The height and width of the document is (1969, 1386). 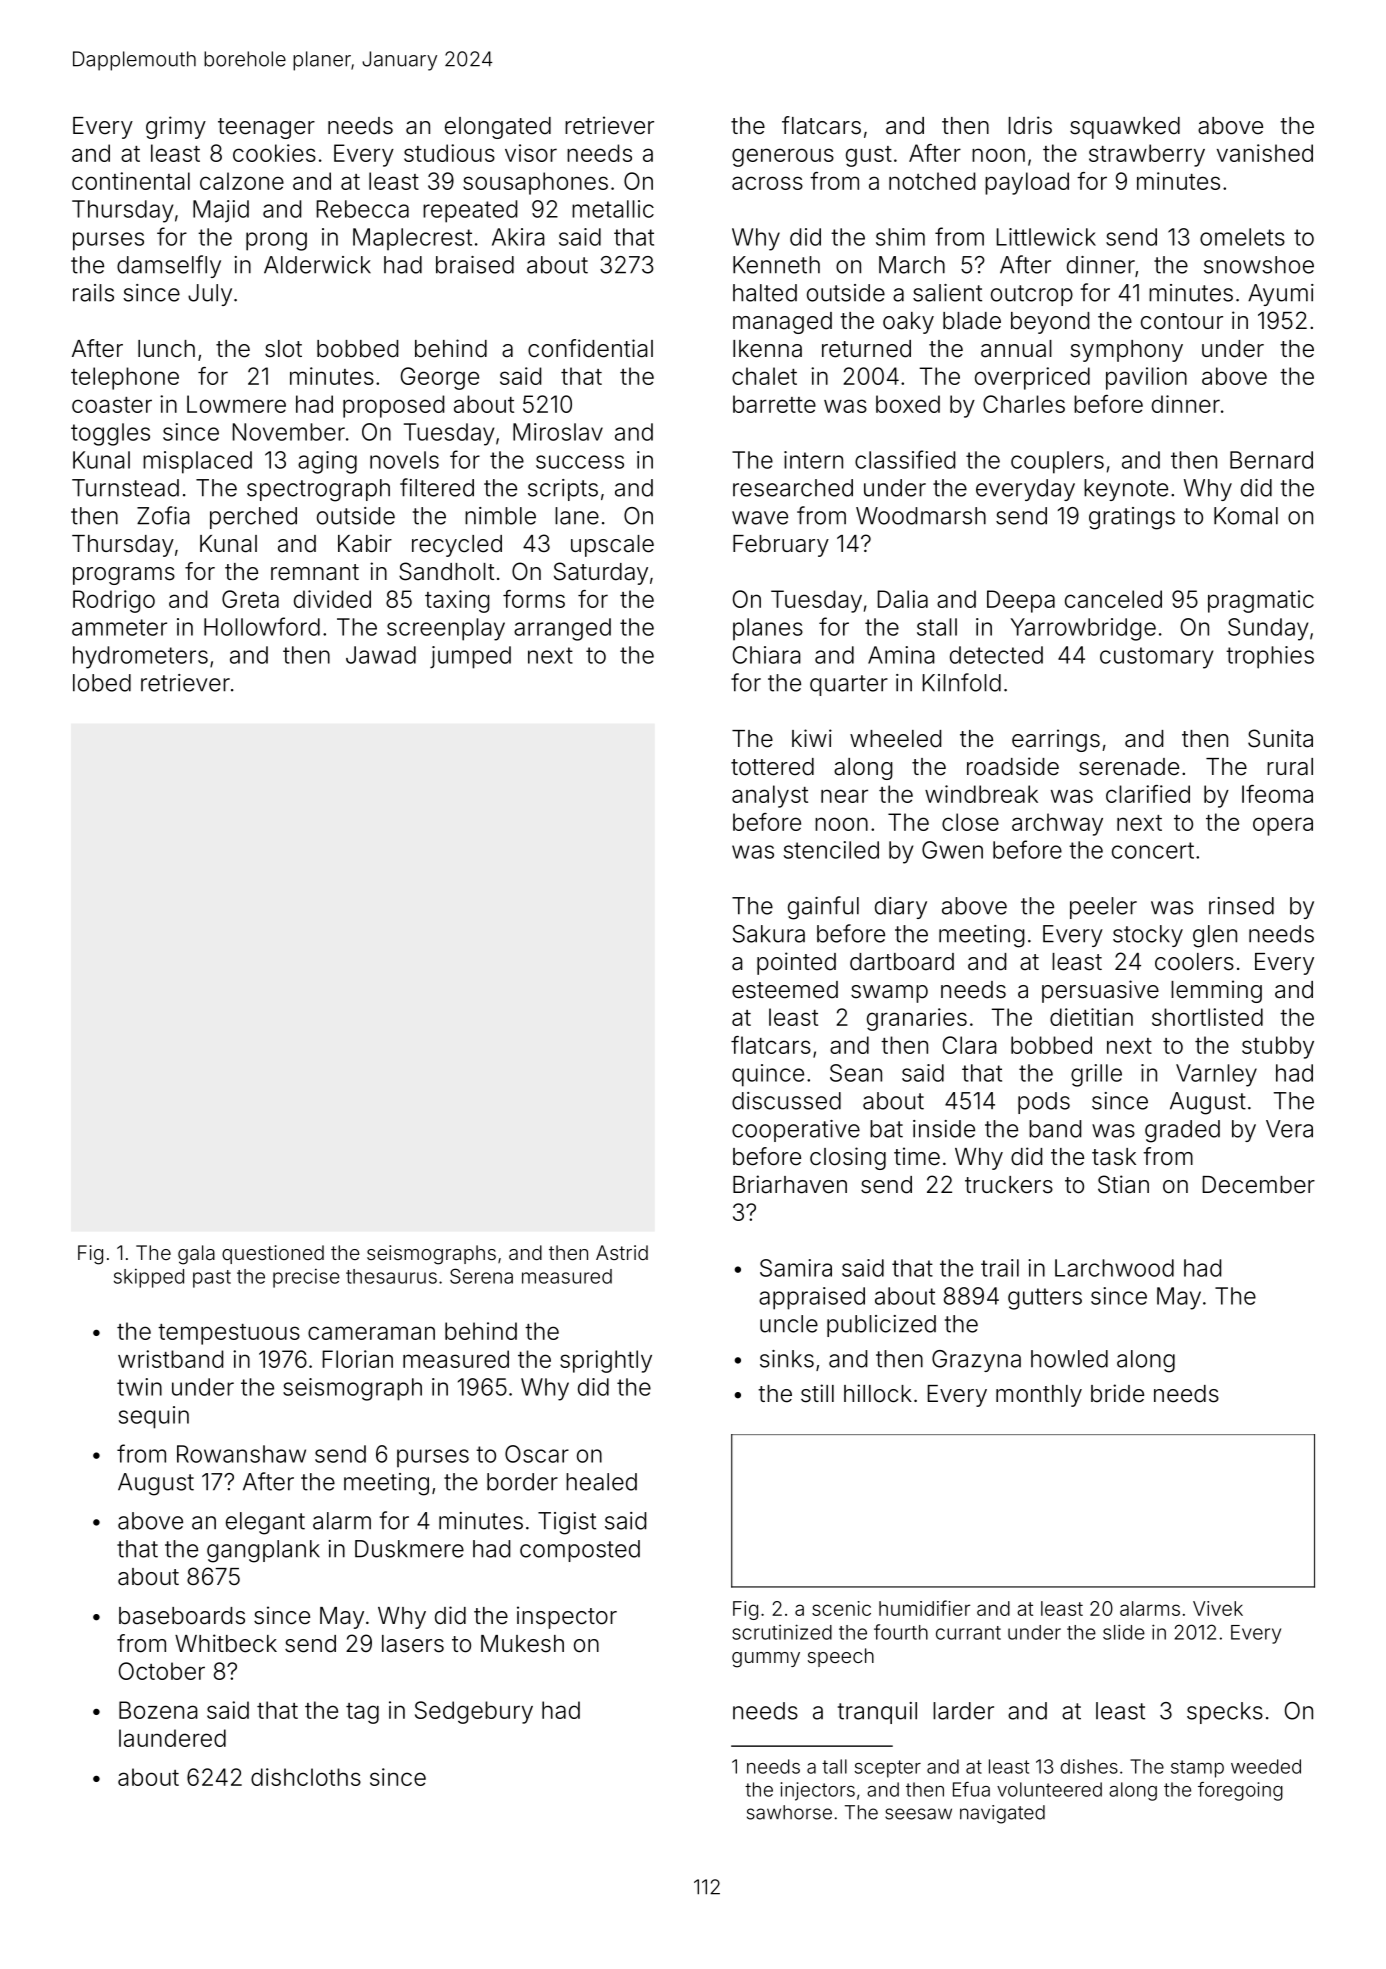 What do you see at coordinates (522, 1644) in the document?
I see `Mukesh` at bounding box center [522, 1644].
